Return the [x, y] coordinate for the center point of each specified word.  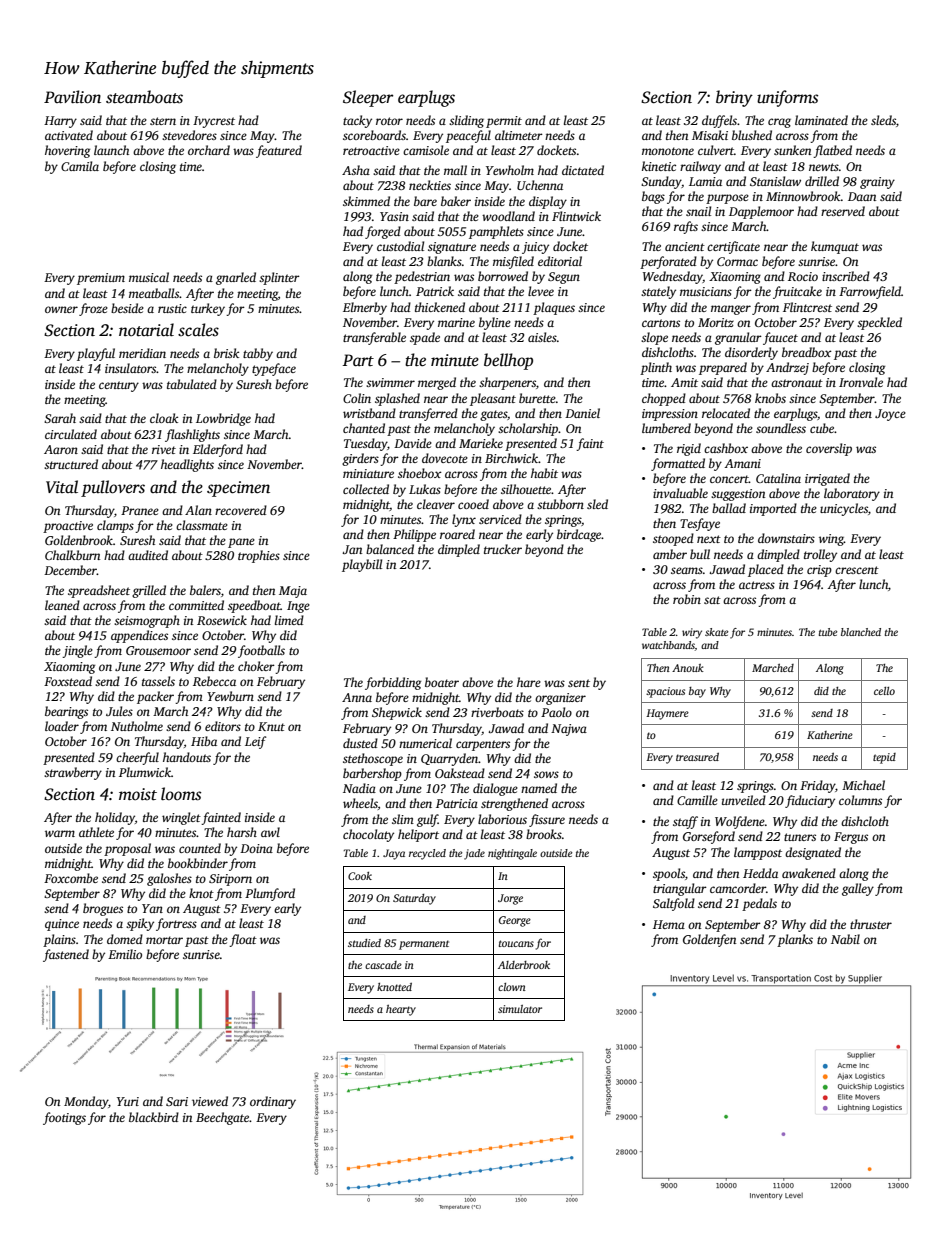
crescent [857, 570]
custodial [400, 246]
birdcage [579, 535]
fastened [66, 955]
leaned [62, 605]
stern [163, 121]
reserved [843, 211]
